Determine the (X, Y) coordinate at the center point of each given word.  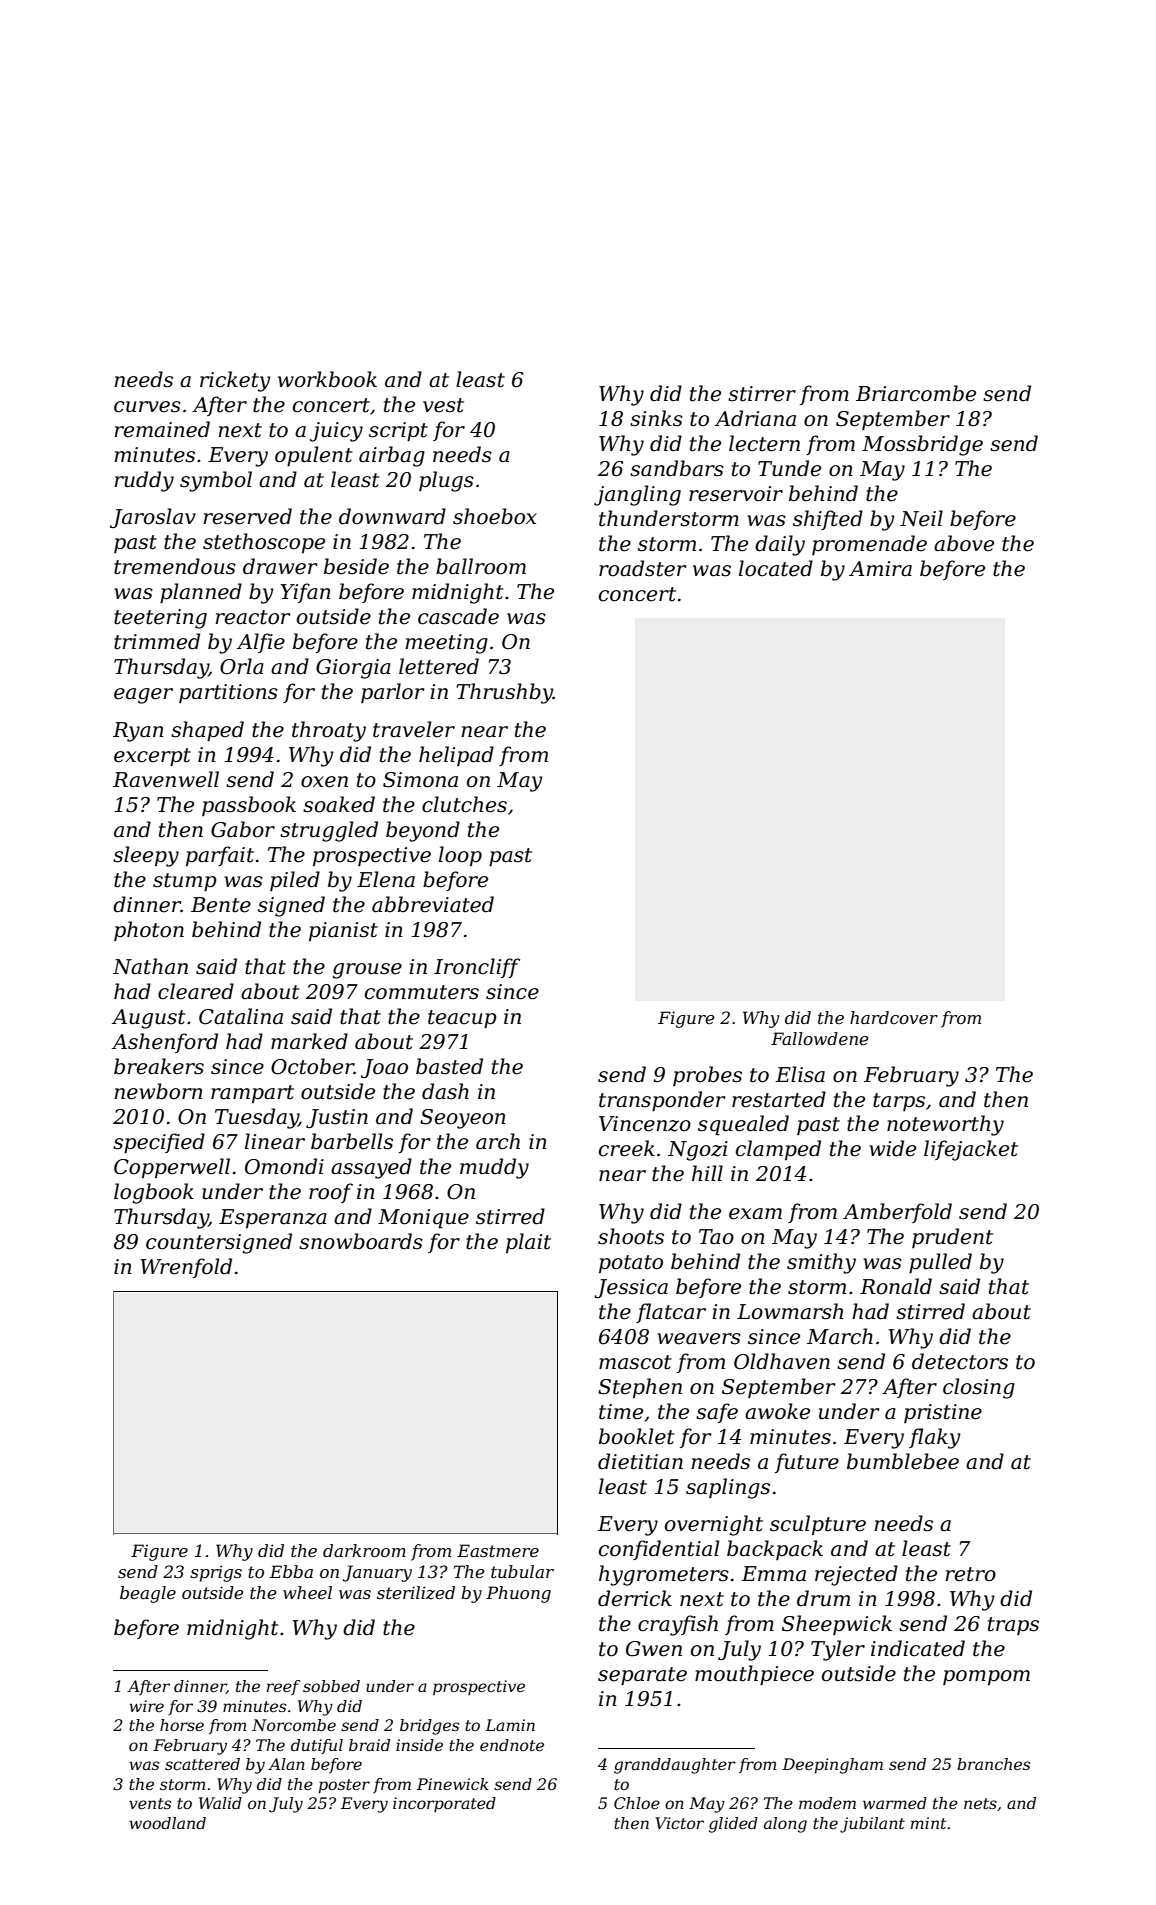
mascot (635, 1362)
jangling (637, 495)
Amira (880, 569)
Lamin (510, 1725)
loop (460, 856)
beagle (148, 1594)
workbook (327, 379)
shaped (207, 731)
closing (979, 1388)
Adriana (755, 418)
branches (993, 1764)
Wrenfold (186, 1268)
